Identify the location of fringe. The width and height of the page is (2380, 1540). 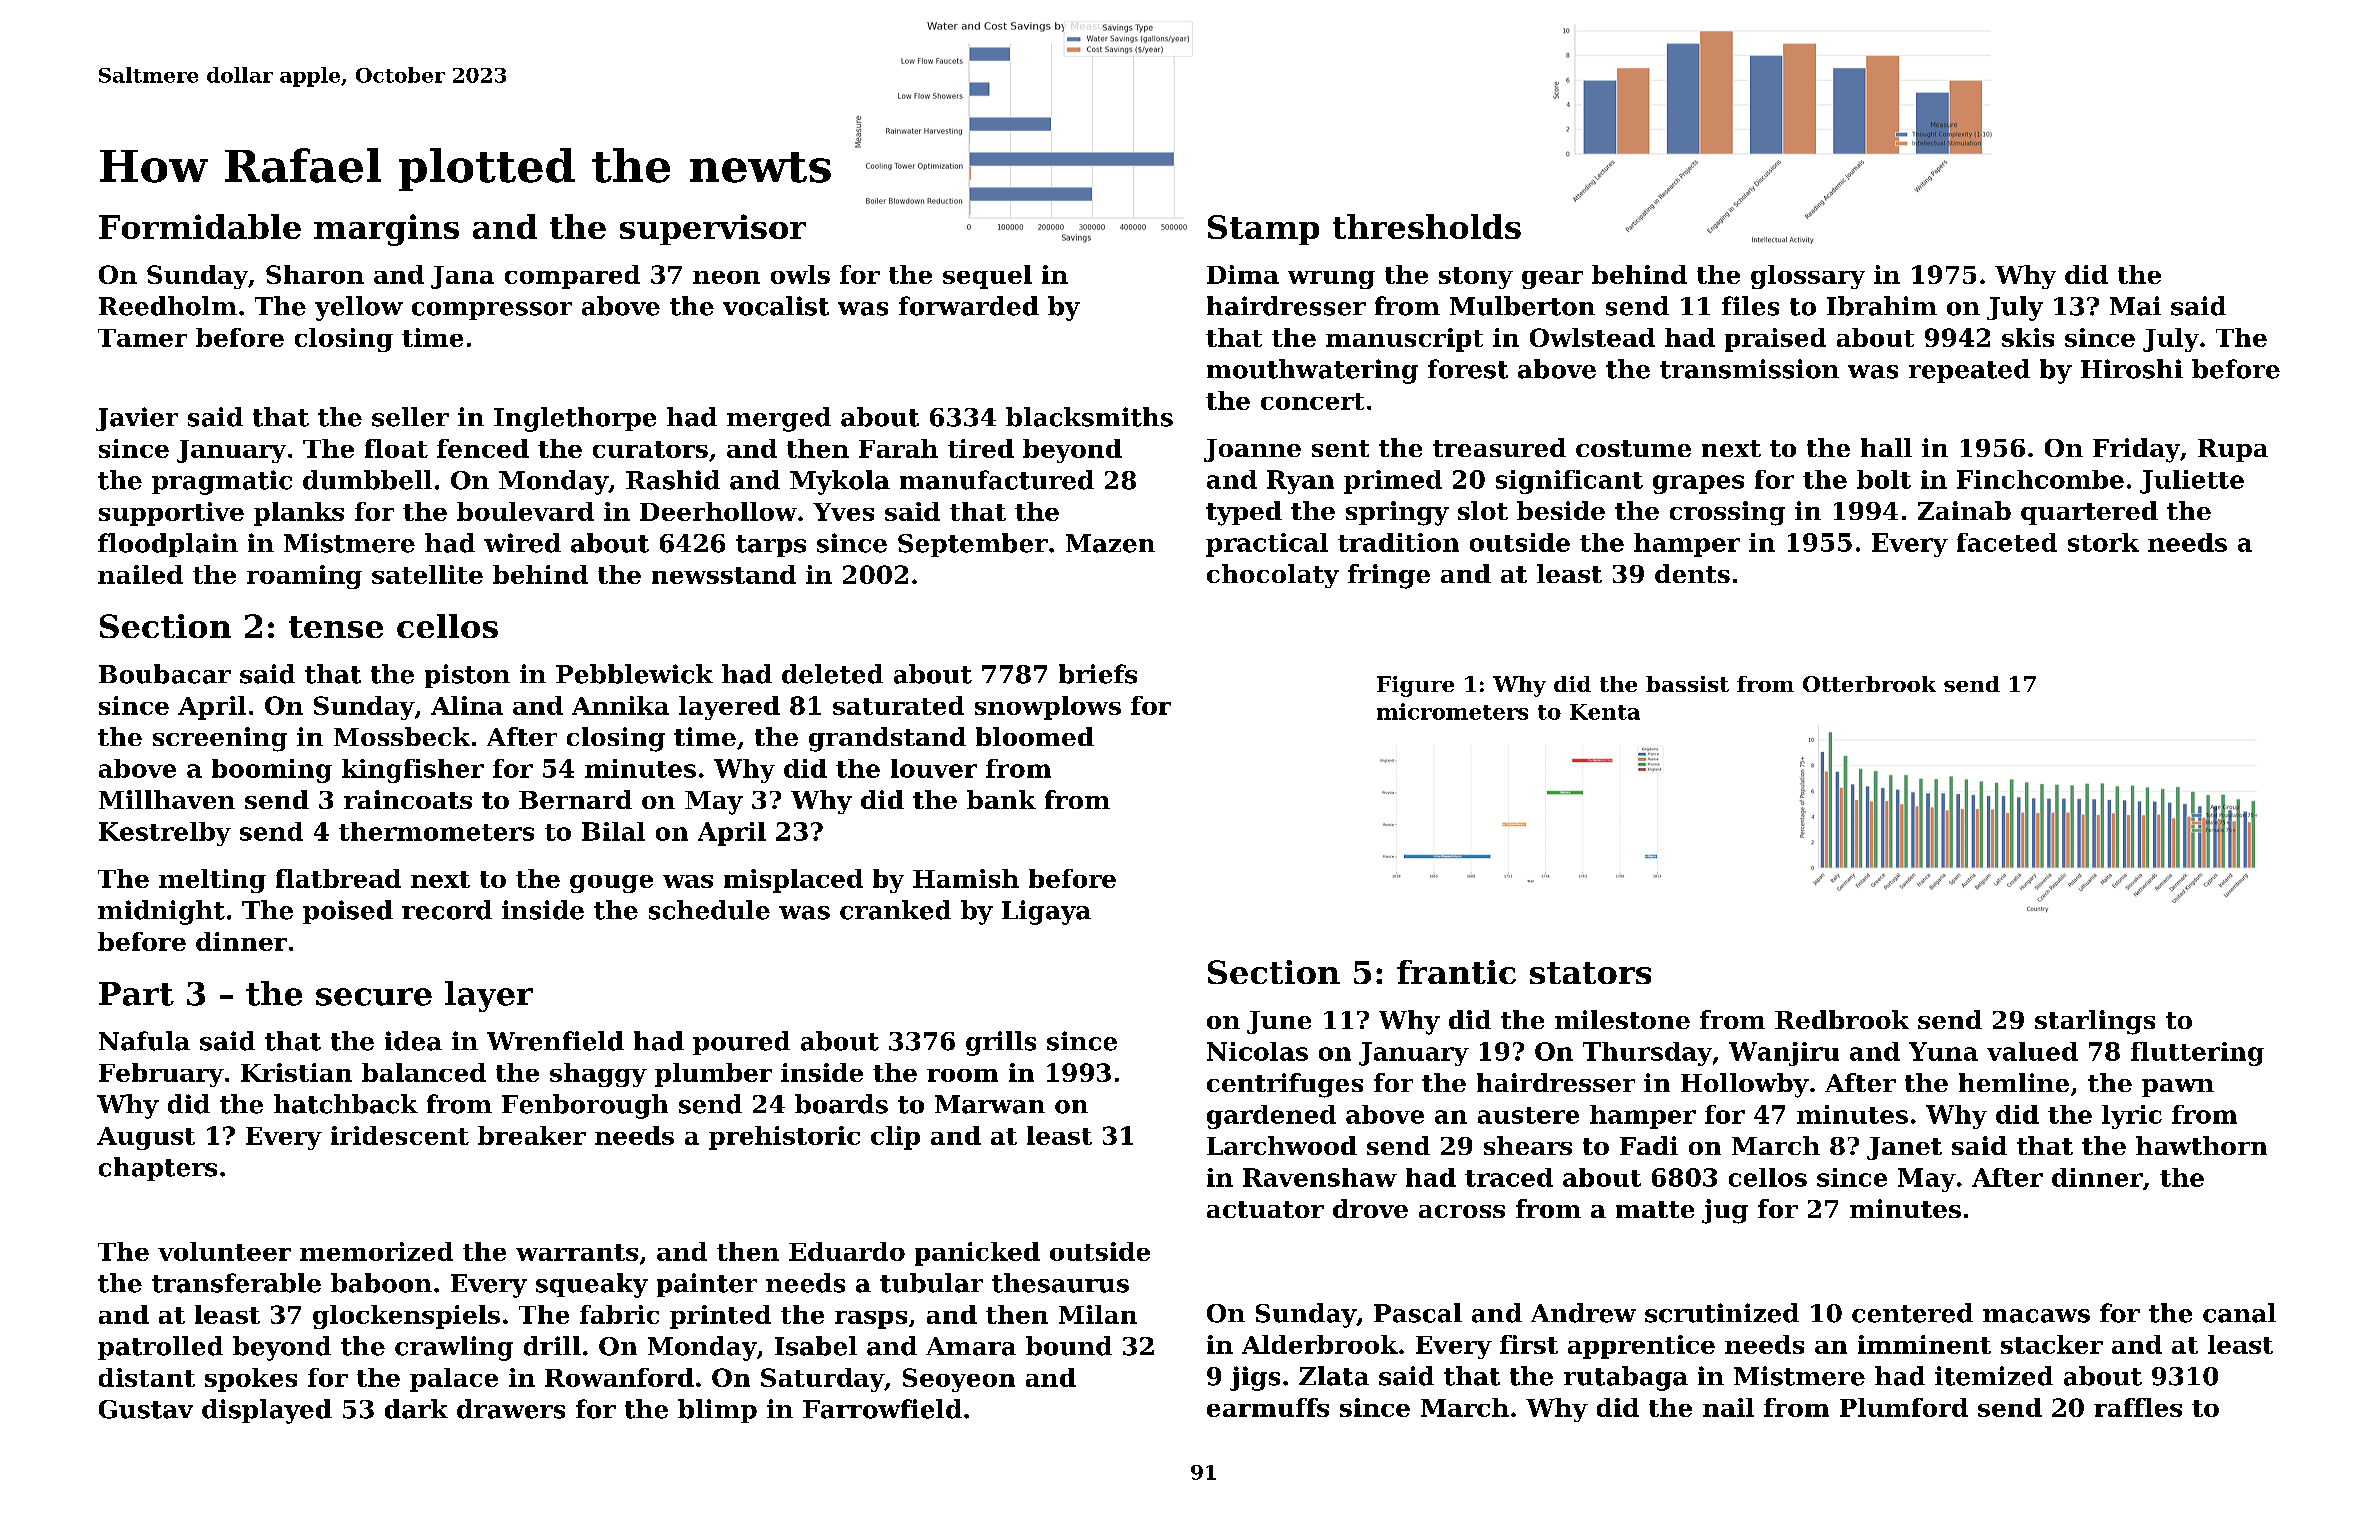
(1389, 576).
